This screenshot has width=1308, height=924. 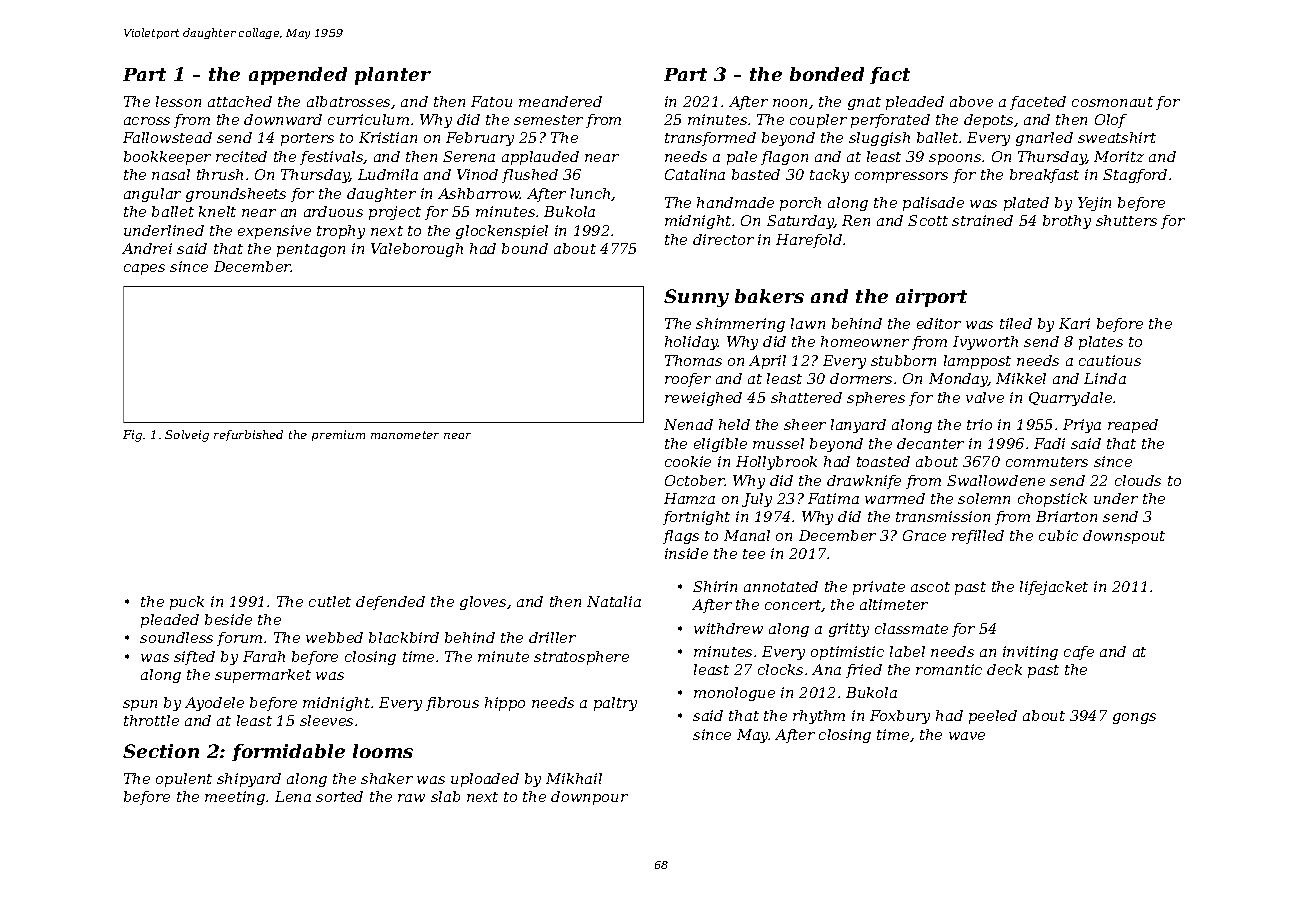 I want to click on appended, so click(x=298, y=76).
